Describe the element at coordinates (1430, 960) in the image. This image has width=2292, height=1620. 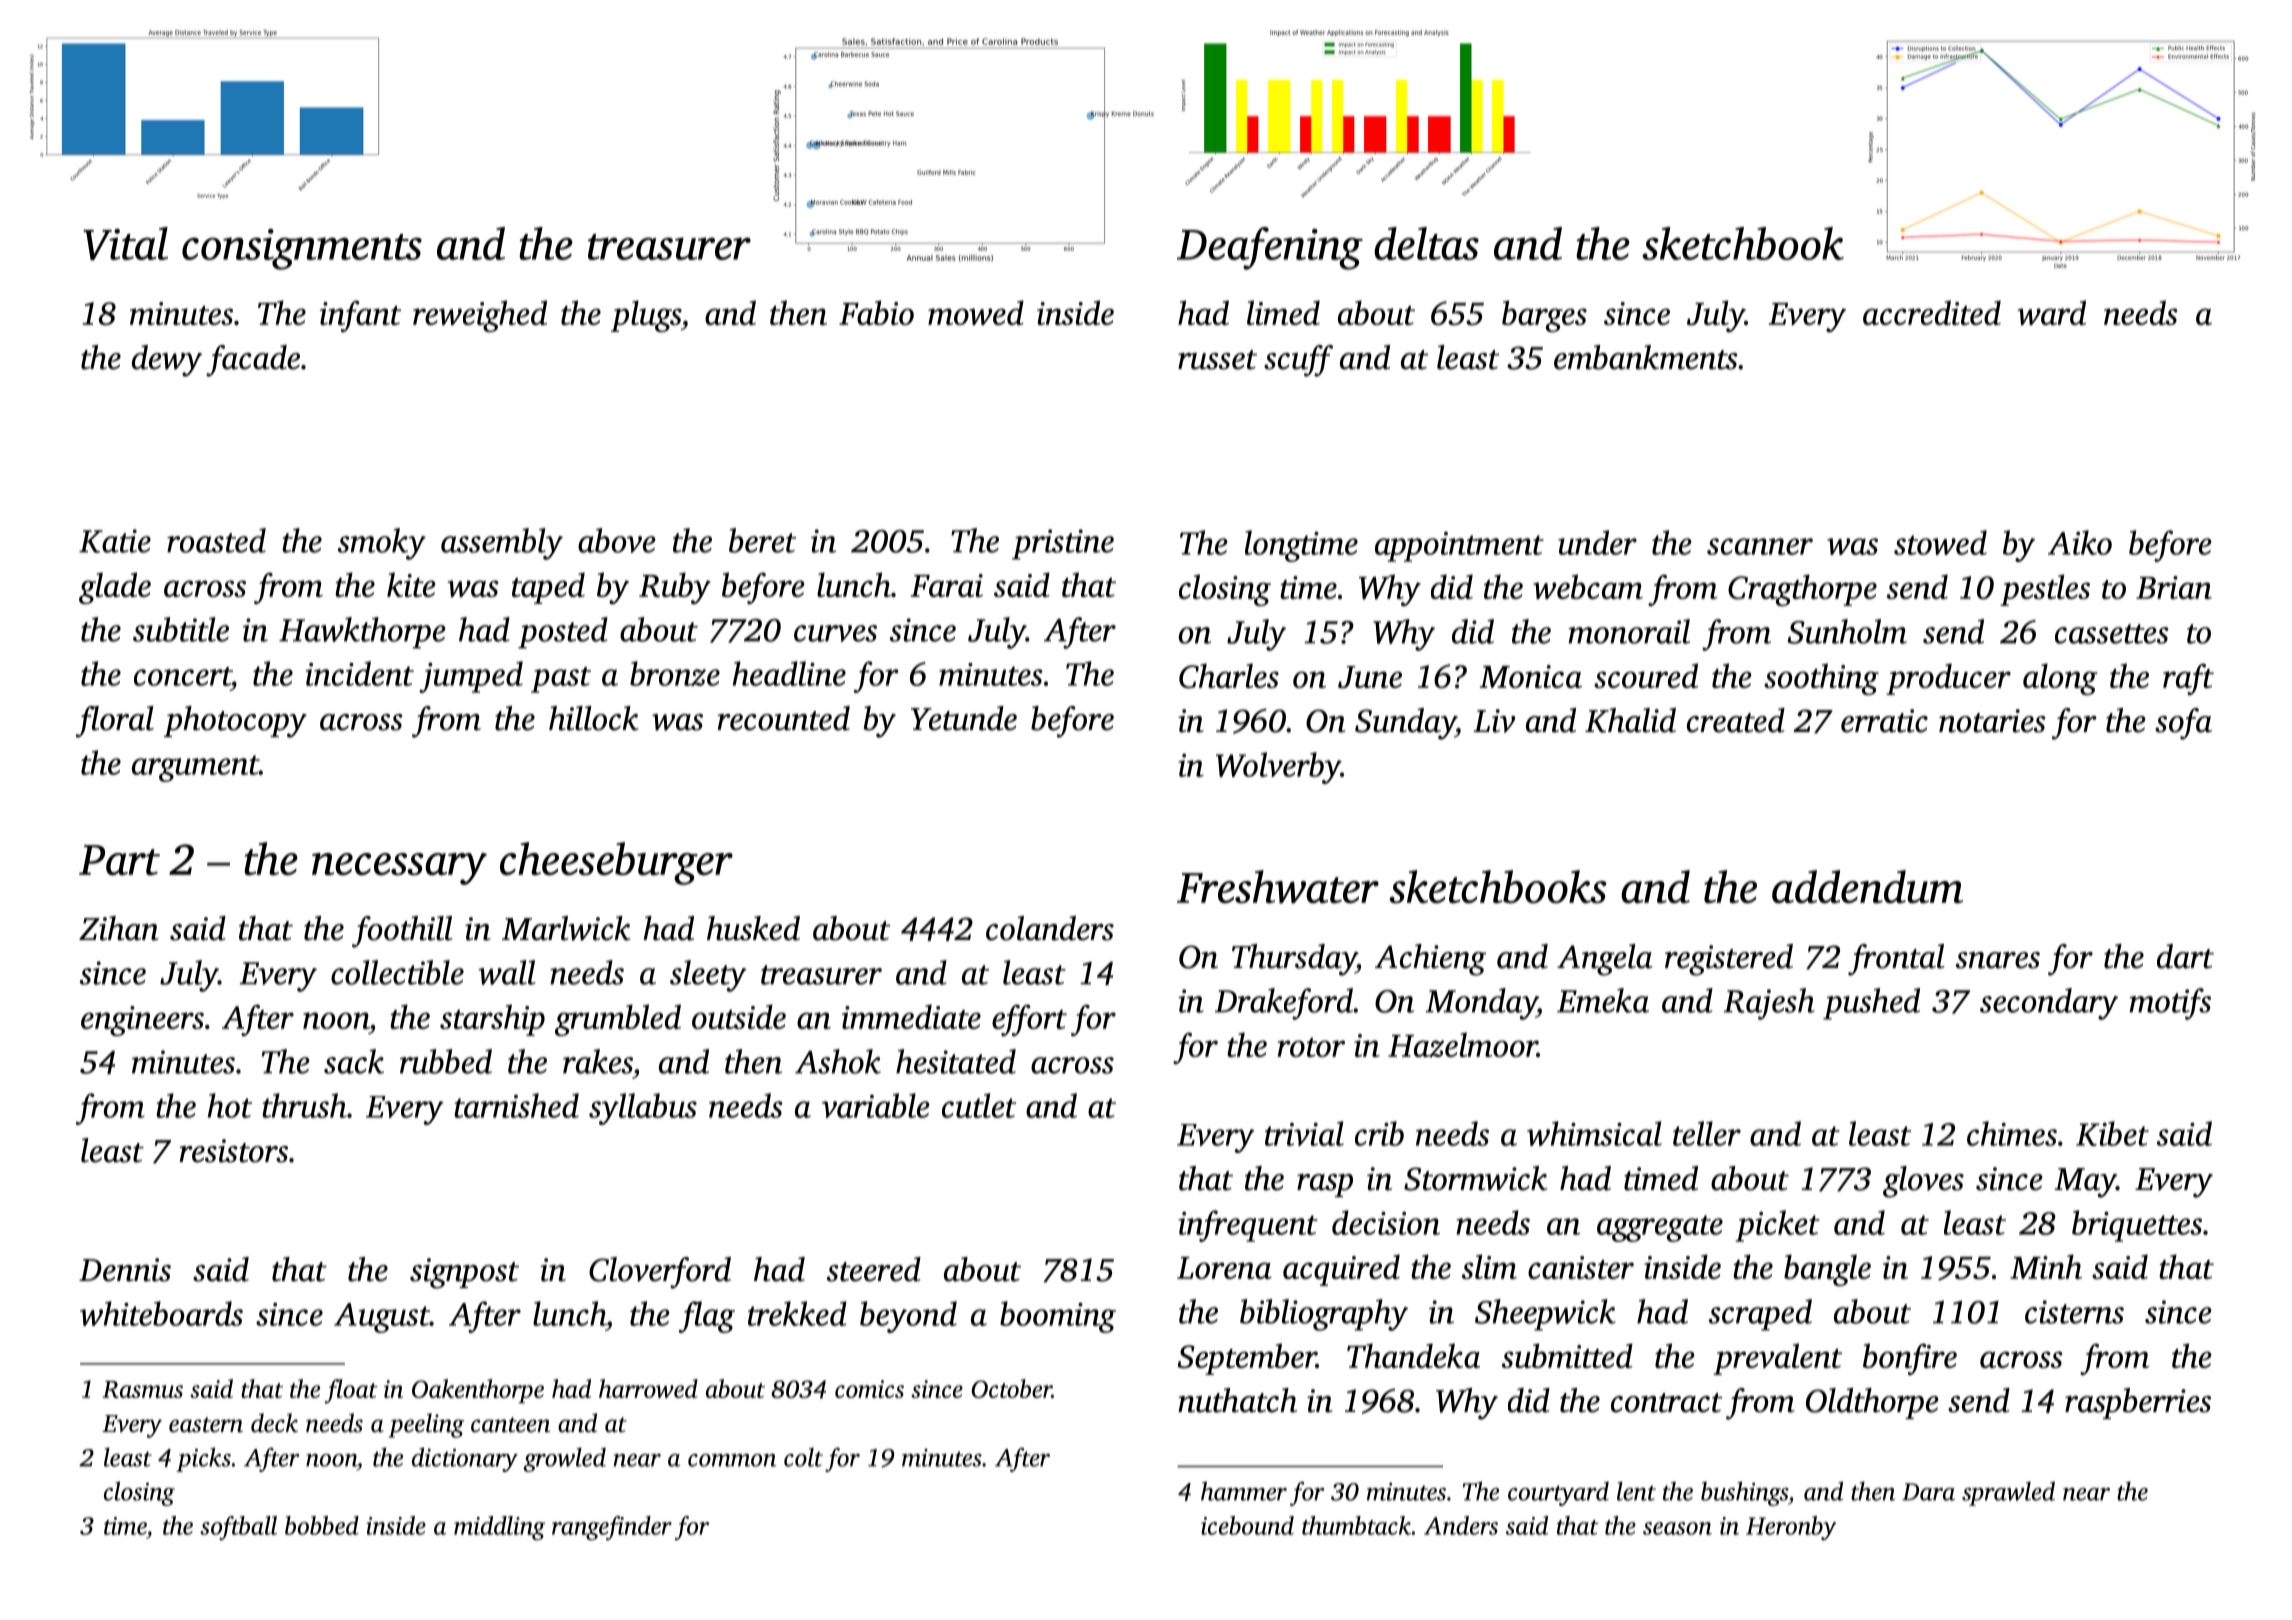
I see `Achieng` at that location.
